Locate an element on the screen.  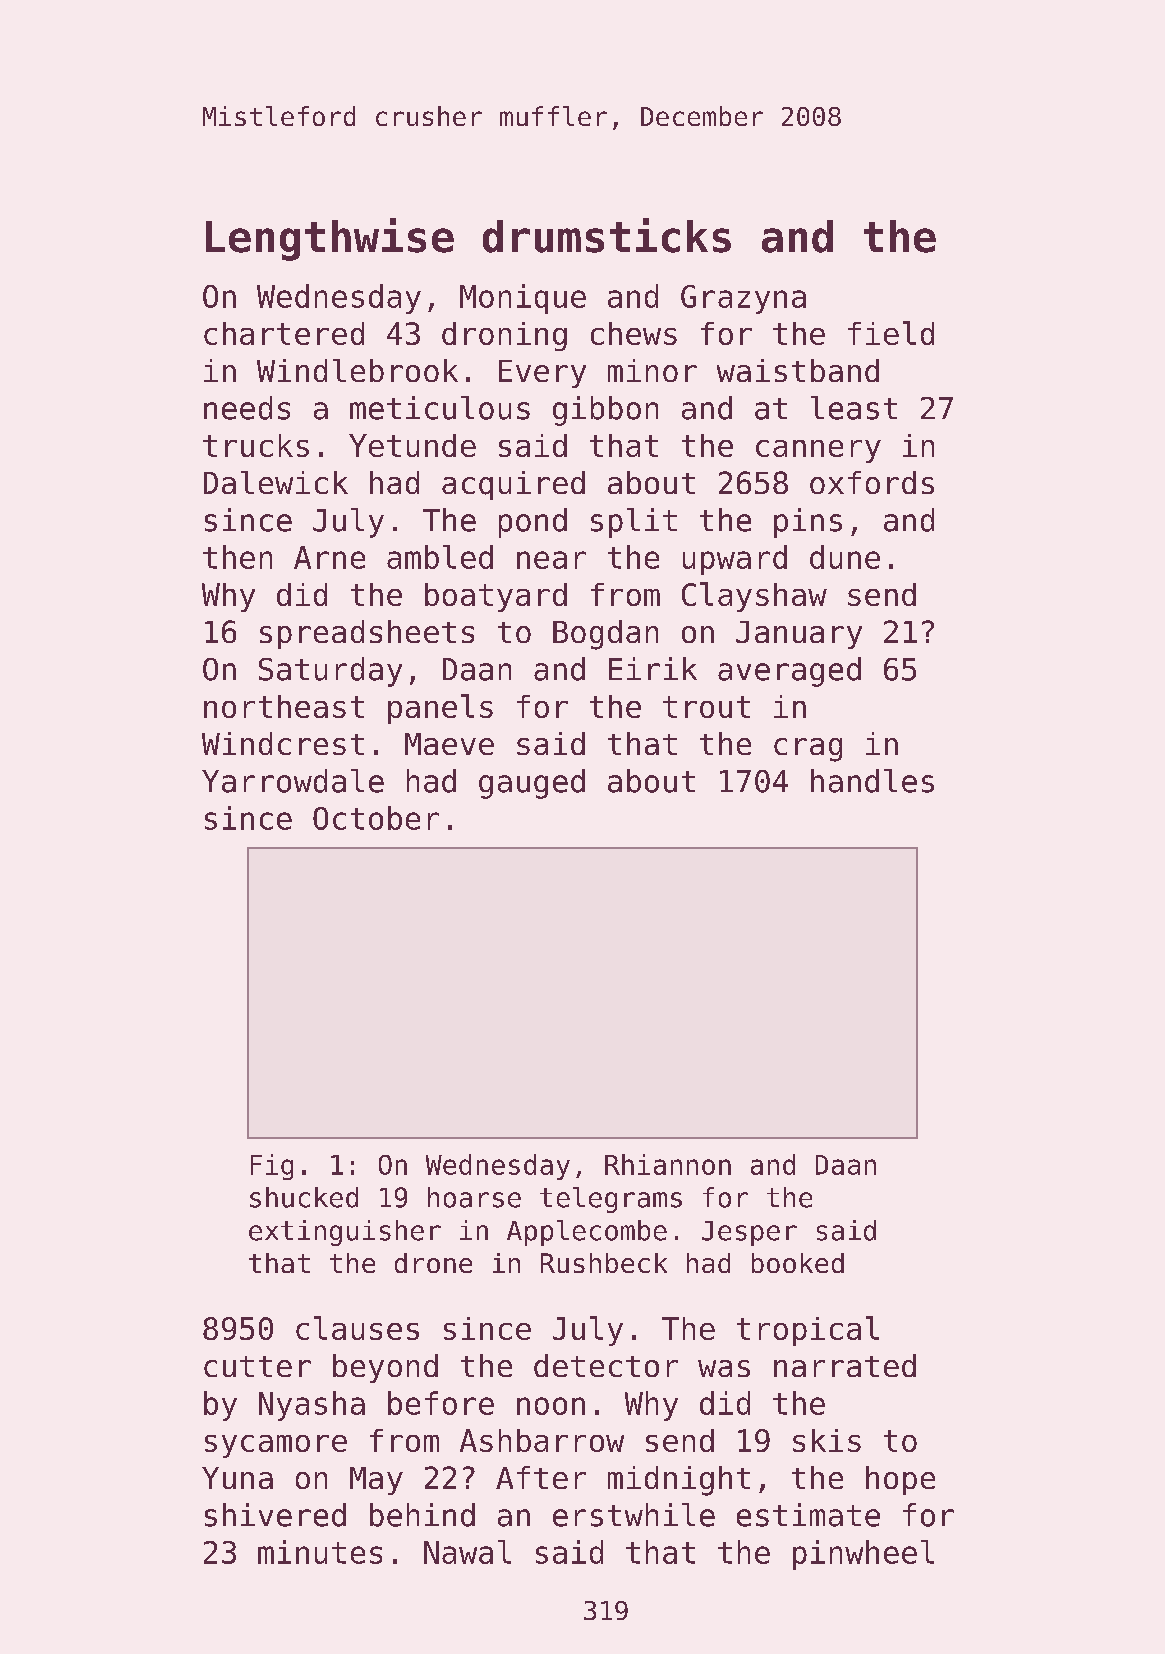
dune is located at coordinates (845, 557).
